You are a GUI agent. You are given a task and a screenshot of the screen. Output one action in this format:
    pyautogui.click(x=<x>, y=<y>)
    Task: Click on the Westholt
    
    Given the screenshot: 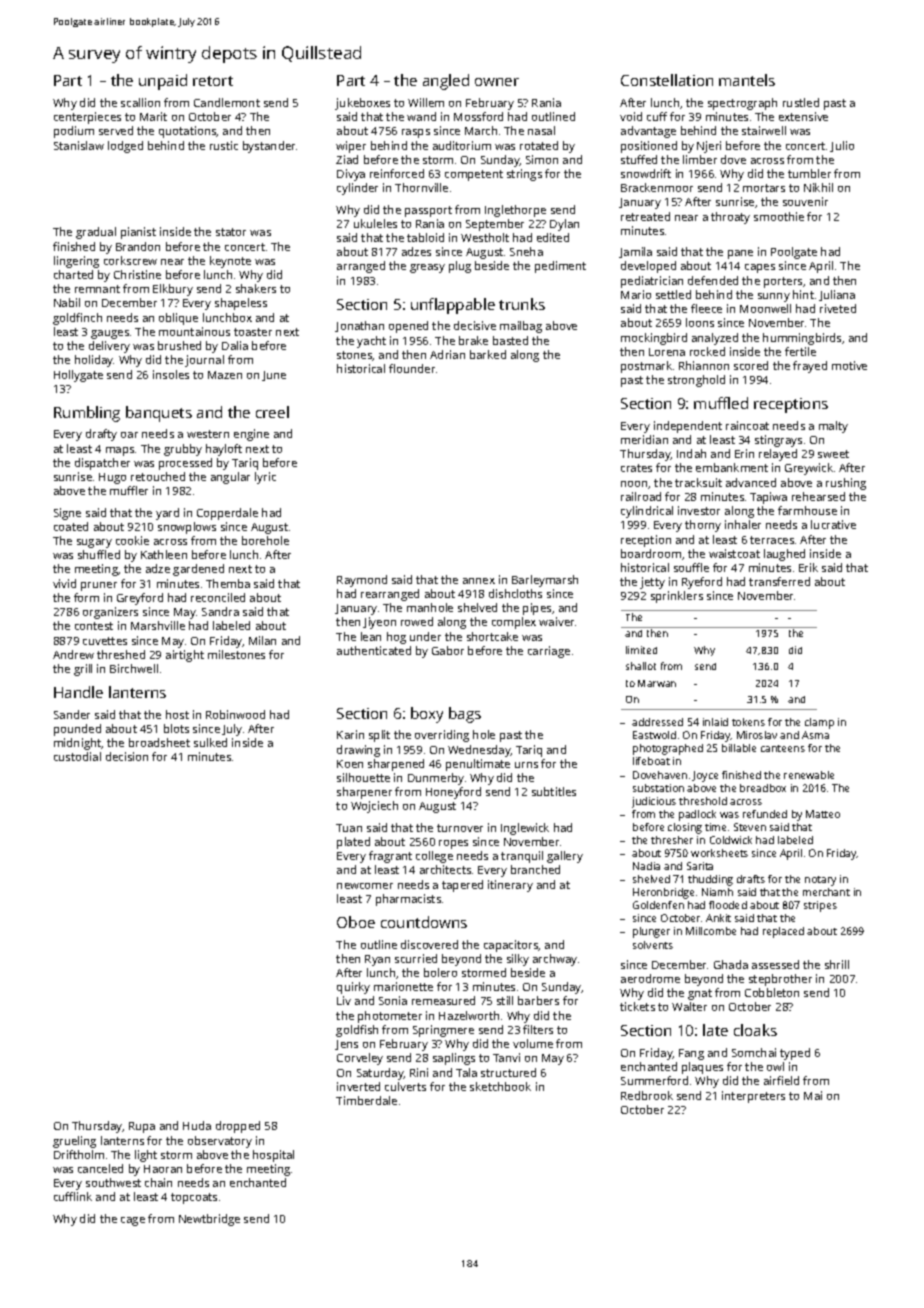 What is the action you would take?
    pyautogui.click(x=485, y=237)
